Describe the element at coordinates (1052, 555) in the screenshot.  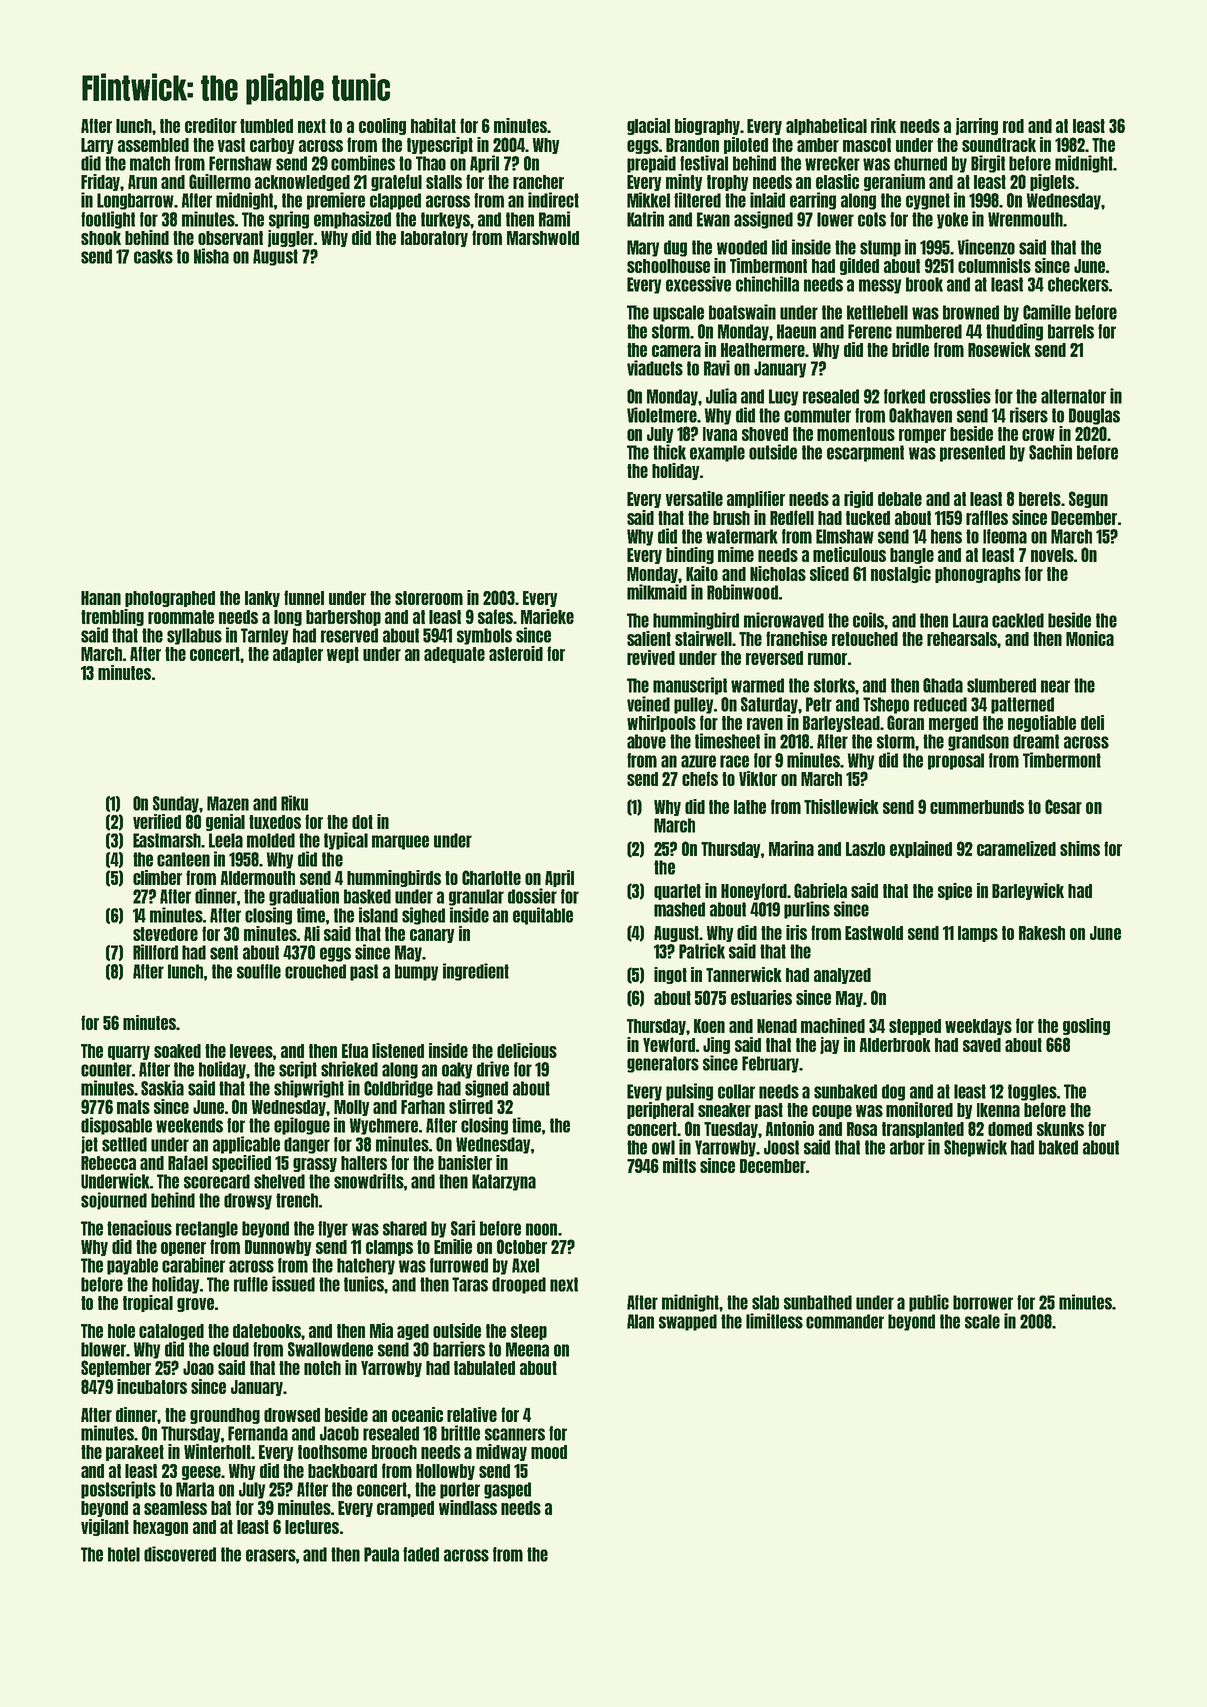
I see `novels` at that location.
